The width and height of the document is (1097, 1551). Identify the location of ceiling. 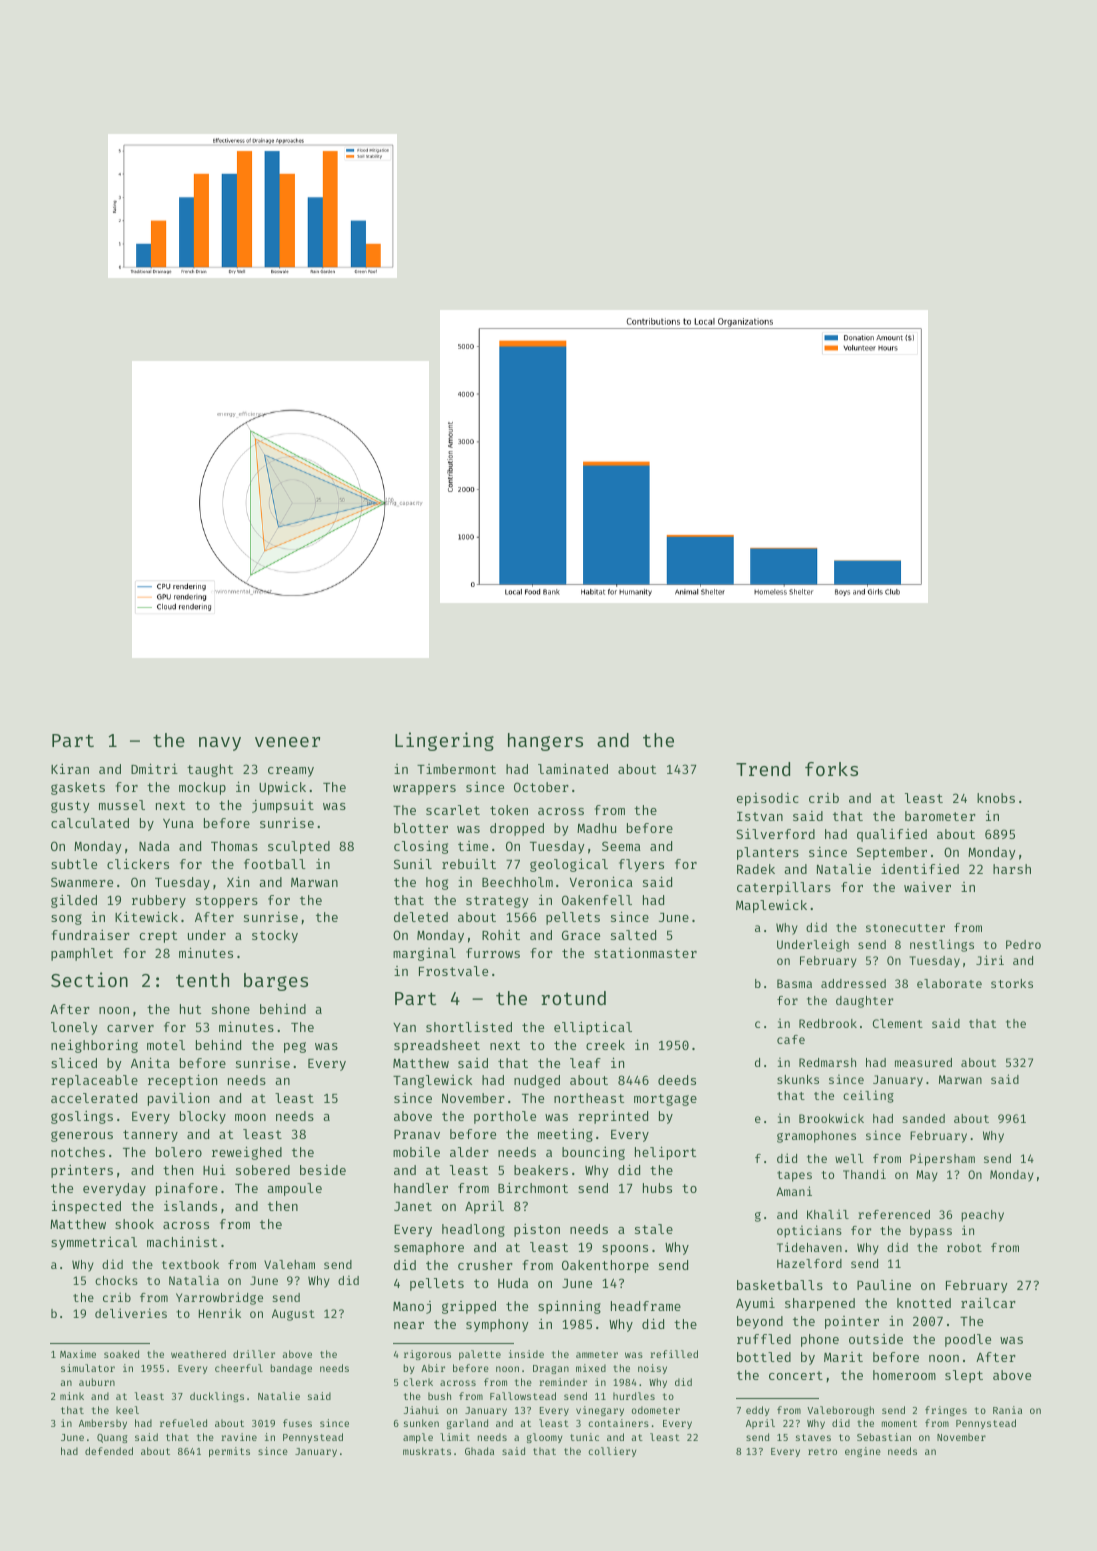
(868, 1096).
